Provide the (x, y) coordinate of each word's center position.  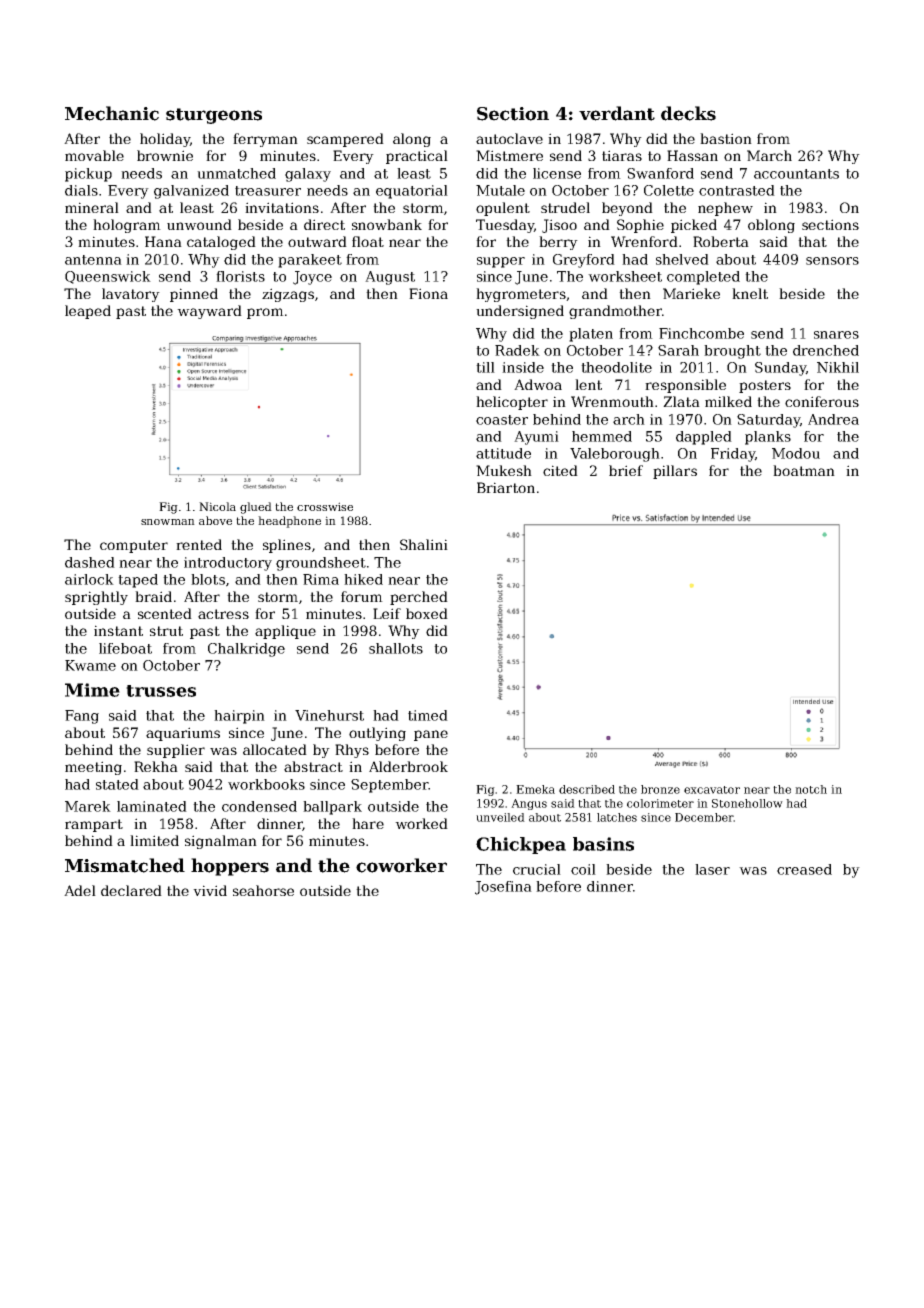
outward (317, 241)
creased (804, 869)
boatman (804, 470)
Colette (669, 190)
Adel (80, 890)
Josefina (503, 888)
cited (560, 470)
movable (94, 155)
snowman (168, 522)
